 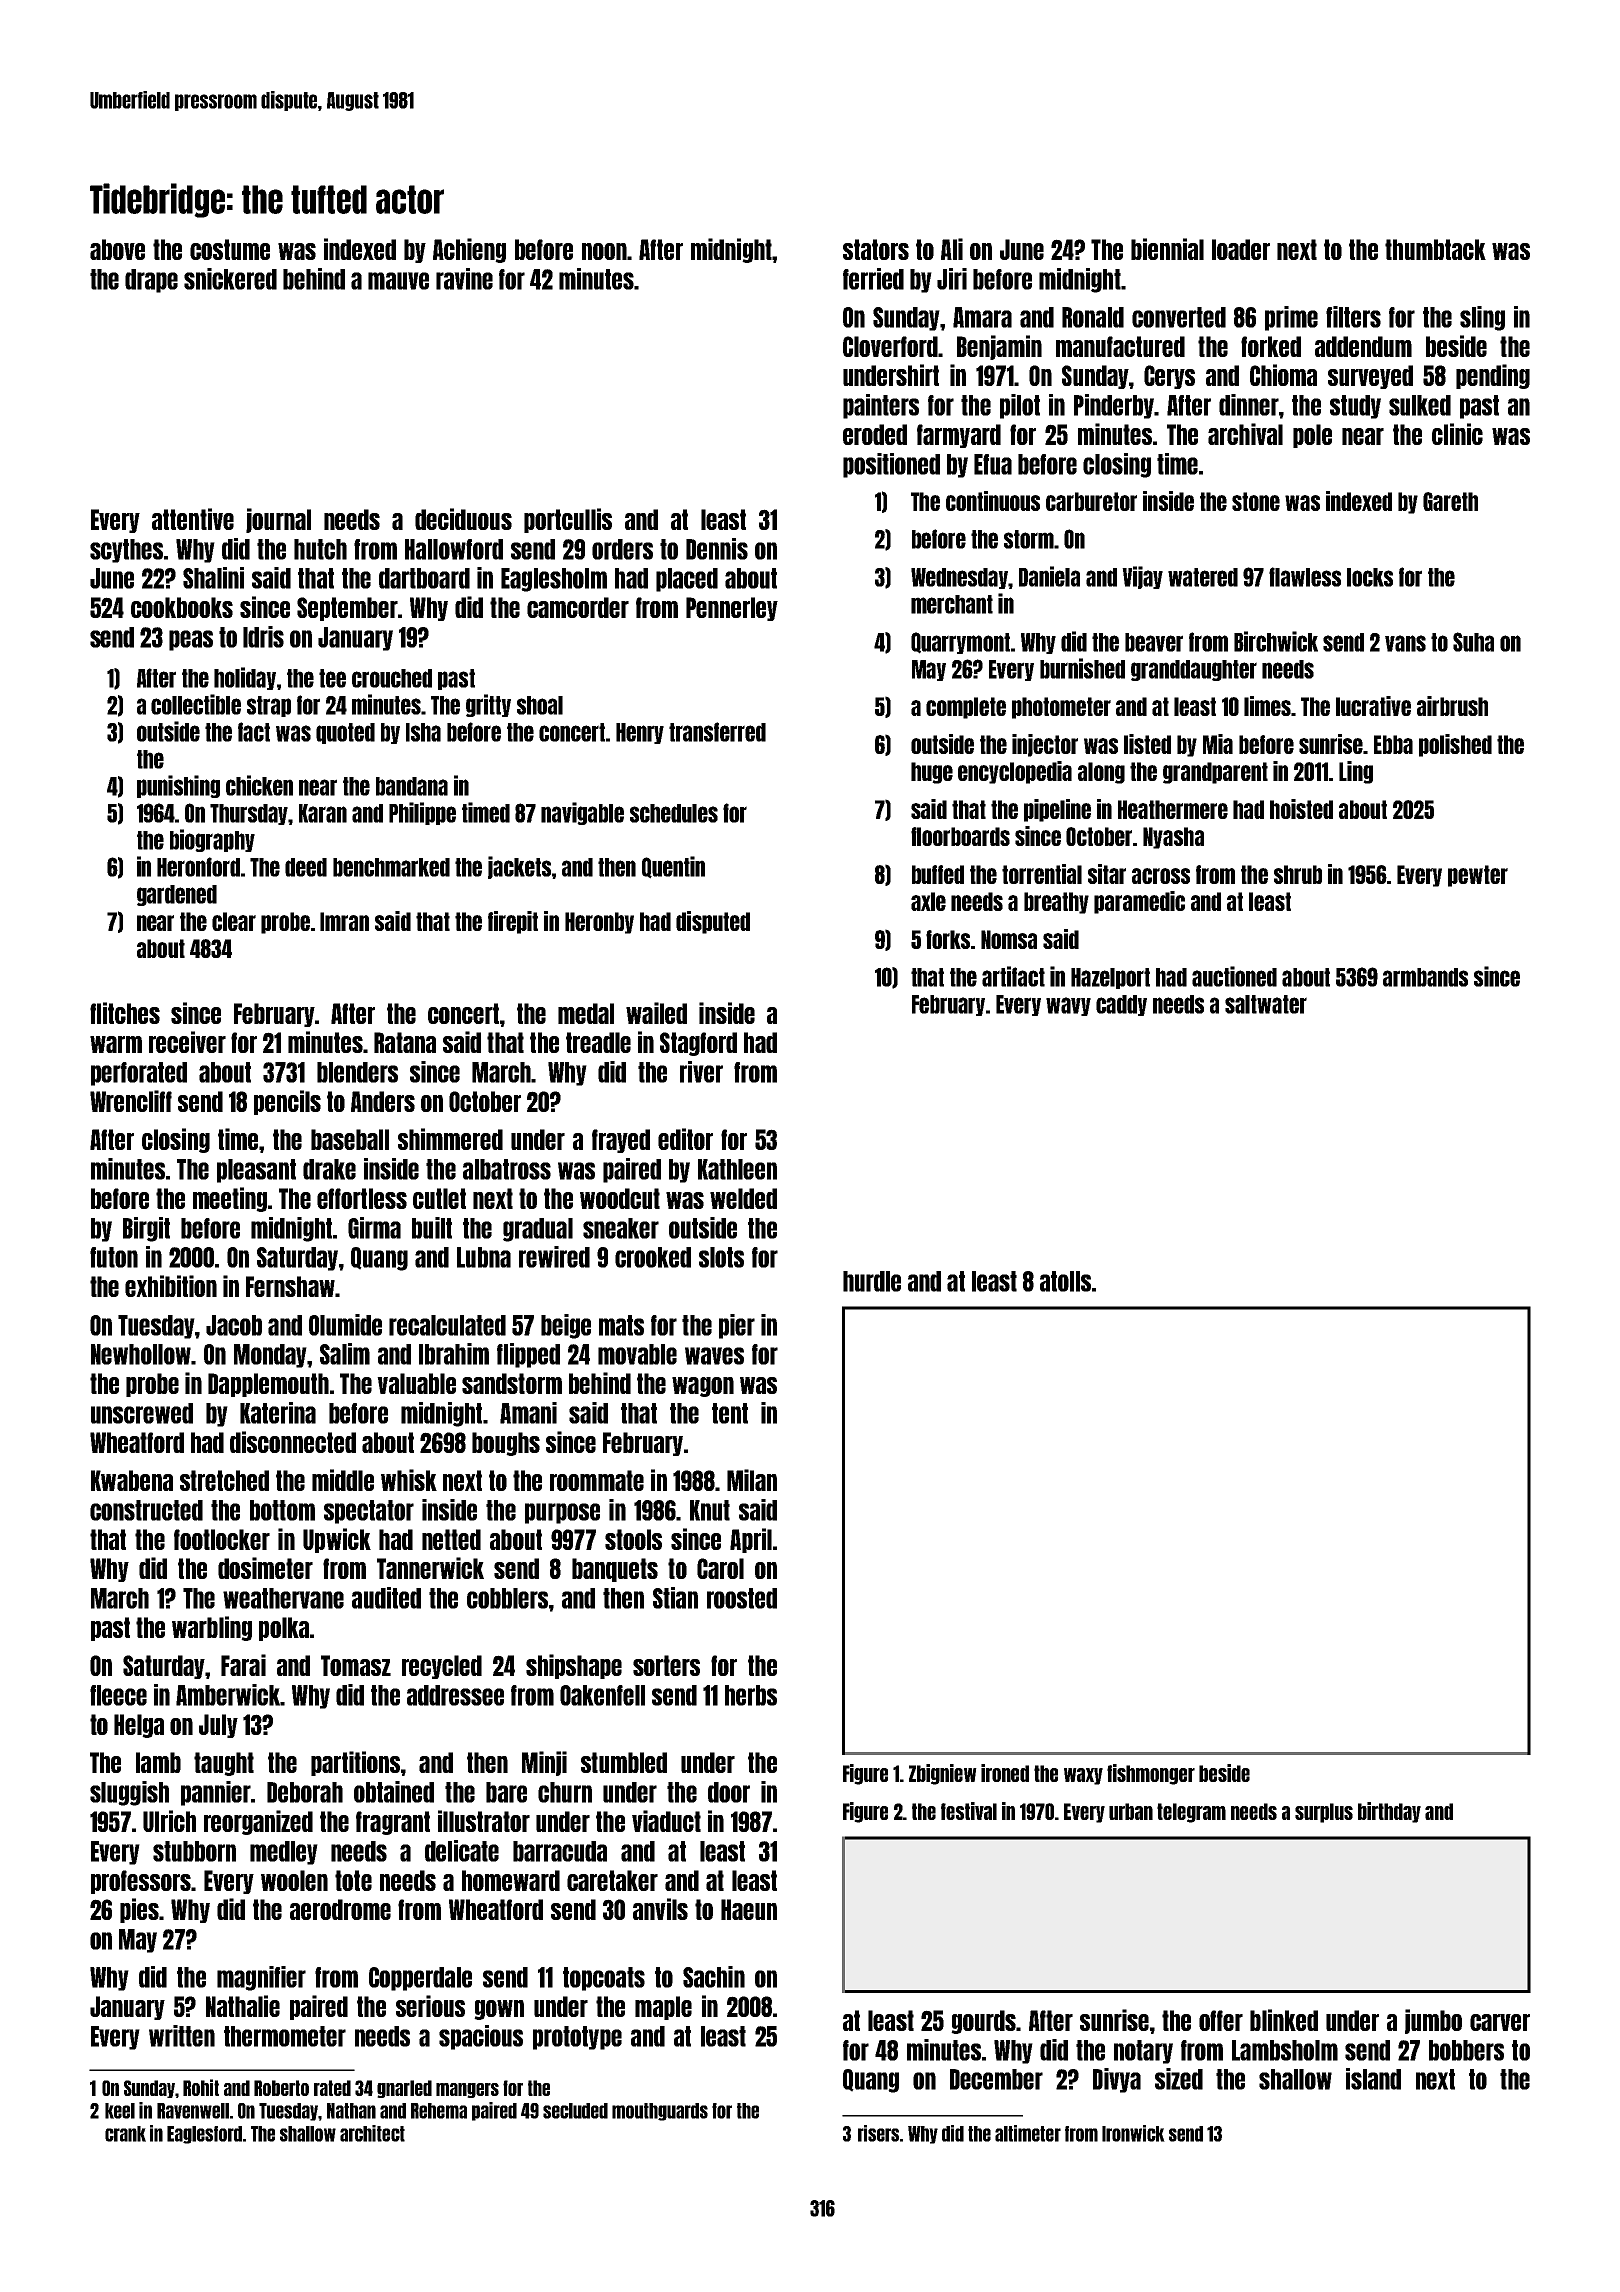 I want to click on Eaglesford, so click(x=204, y=2135).
